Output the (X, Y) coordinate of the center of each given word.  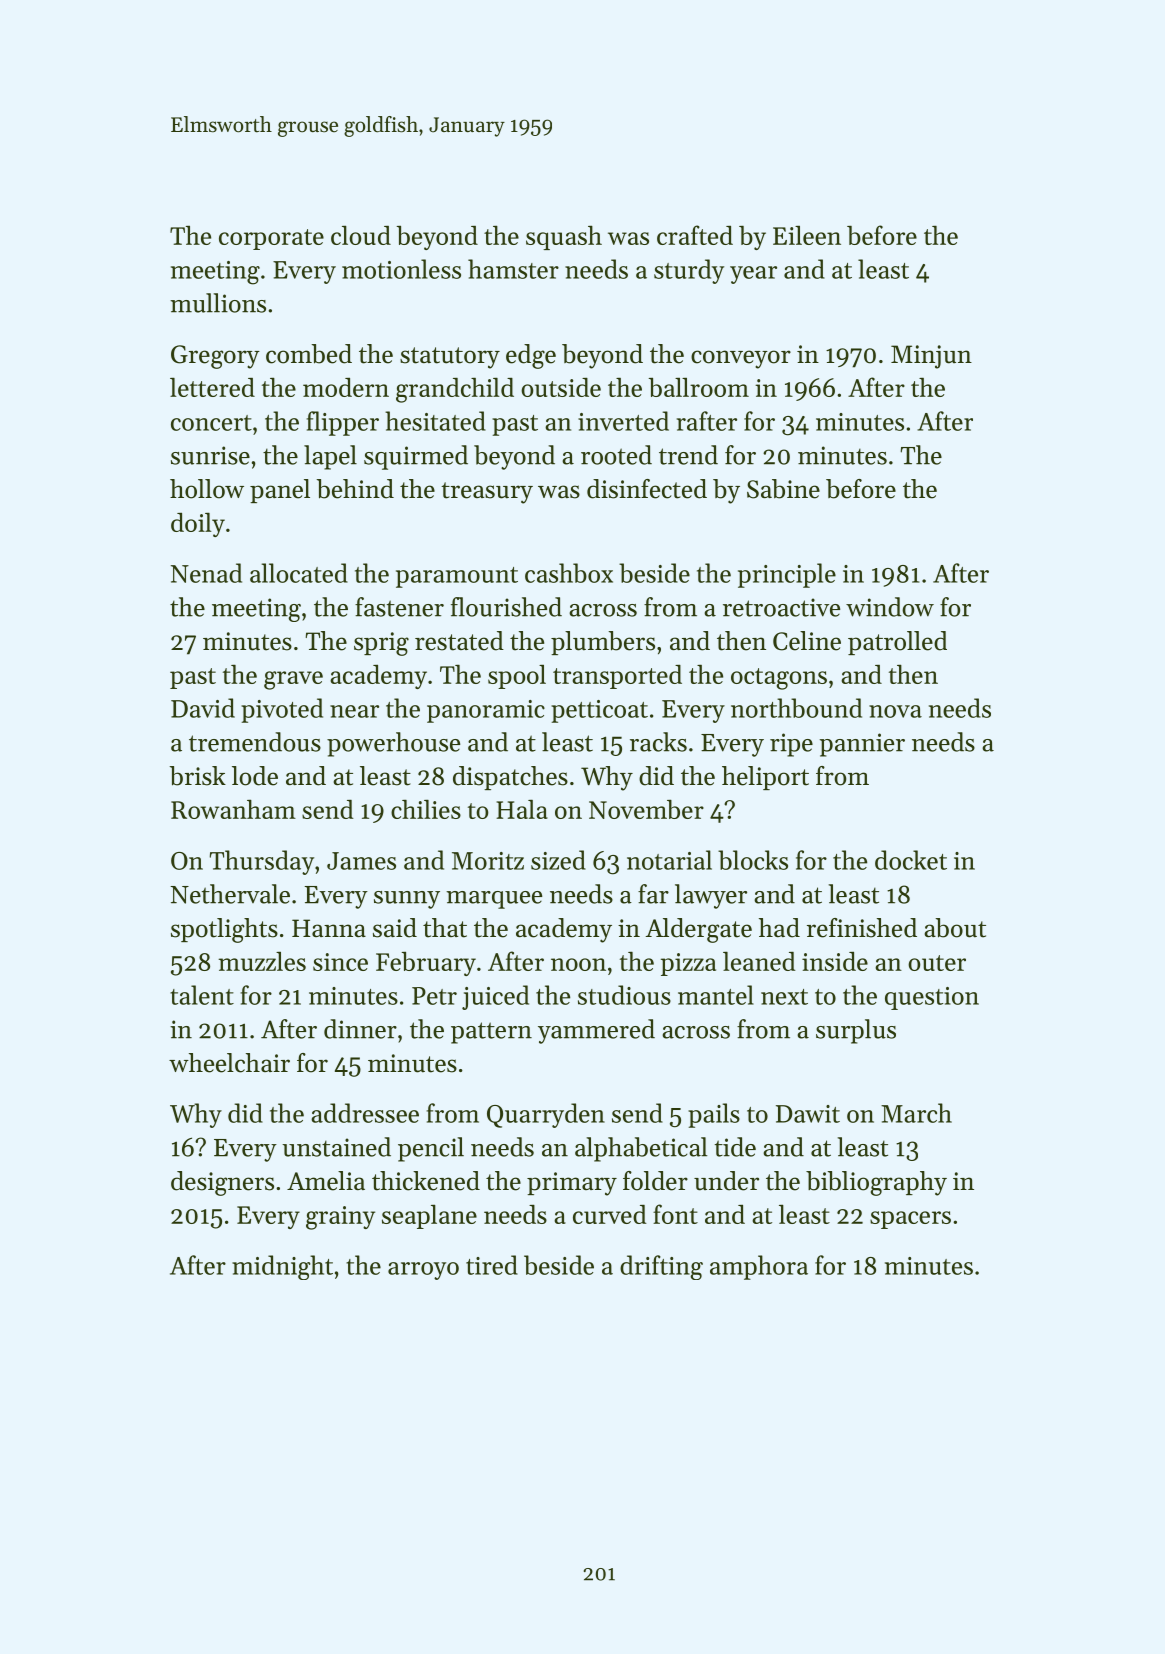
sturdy (689, 271)
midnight (282, 1267)
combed (309, 354)
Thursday (262, 862)
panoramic (486, 711)
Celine (807, 641)
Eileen (807, 235)
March (916, 1113)
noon (578, 964)
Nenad (206, 573)
